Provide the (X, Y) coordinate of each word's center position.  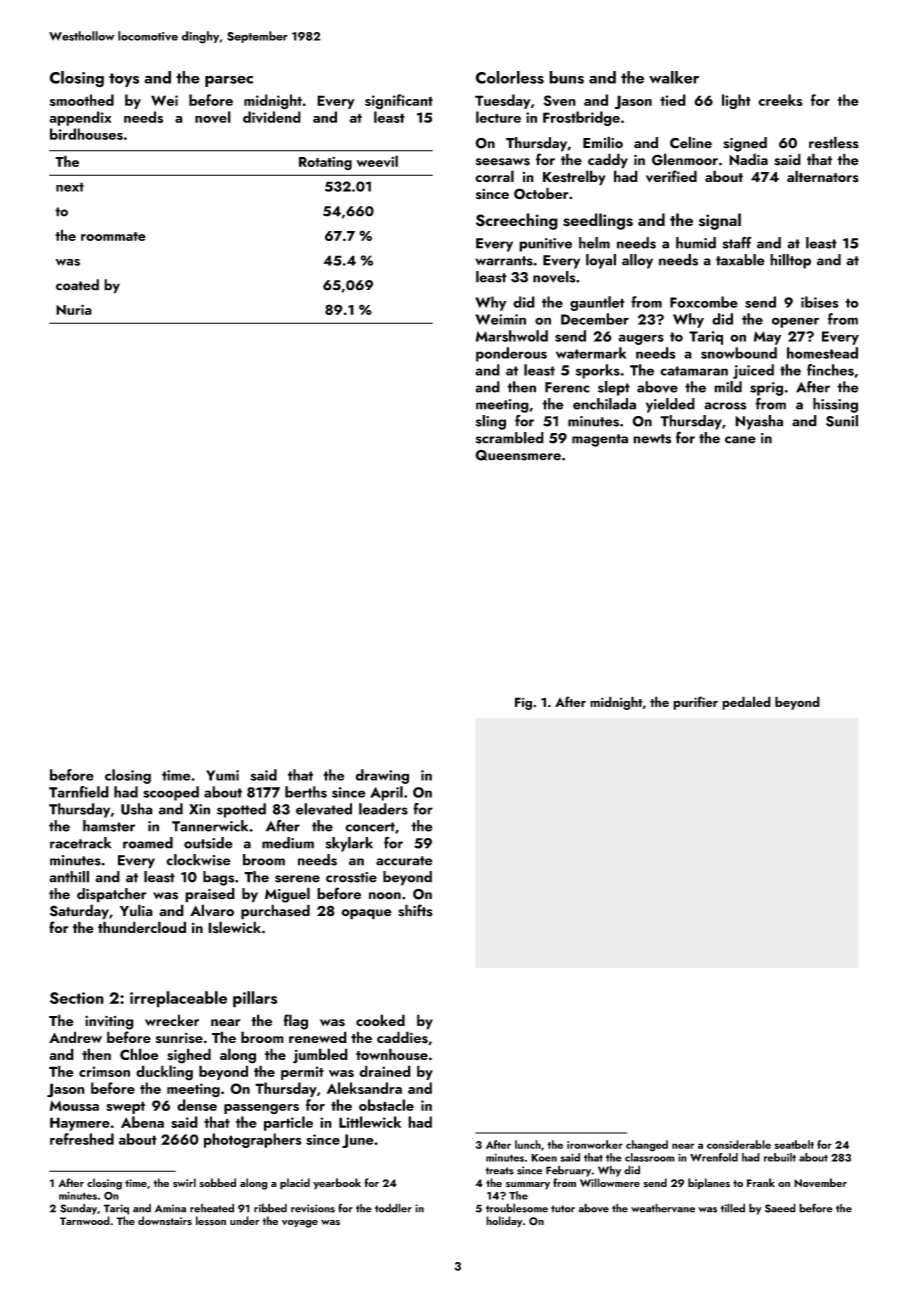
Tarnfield (79, 792)
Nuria (74, 309)
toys (124, 80)
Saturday (79, 912)
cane (740, 440)
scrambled (510, 438)
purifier (695, 703)
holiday (504, 1222)
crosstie (351, 877)
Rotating (325, 163)
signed (745, 144)
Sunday (79, 1209)
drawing (382, 776)
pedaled (746, 703)
